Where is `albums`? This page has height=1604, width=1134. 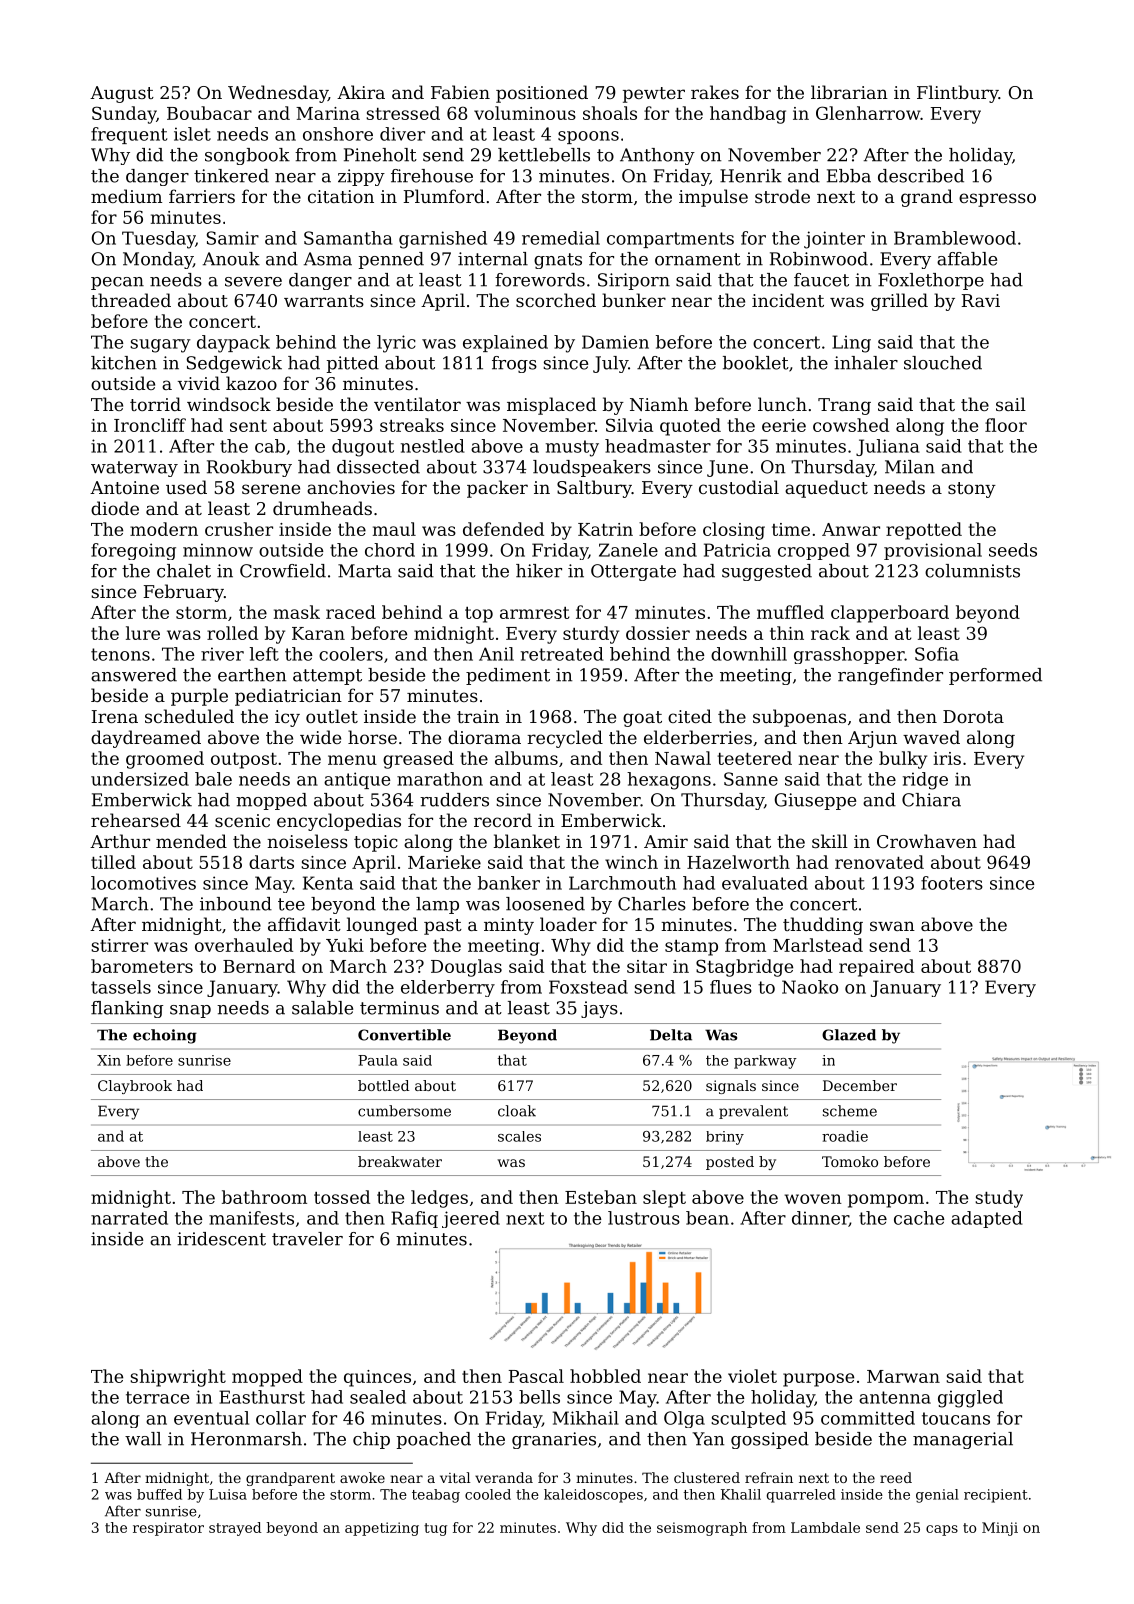
albums is located at coordinates (526, 758).
